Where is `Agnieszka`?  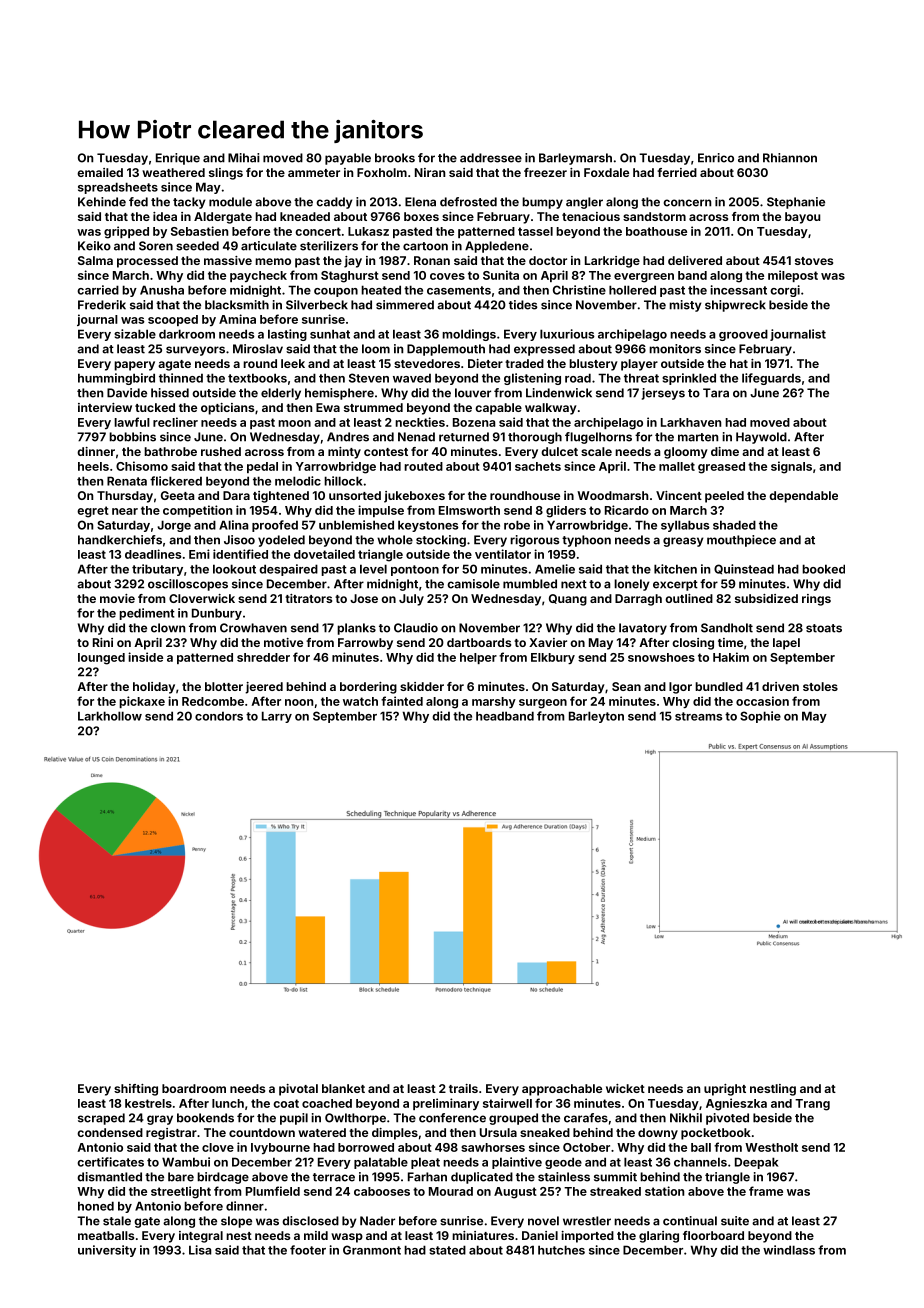 Agnieszka is located at coordinates (736, 1104).
